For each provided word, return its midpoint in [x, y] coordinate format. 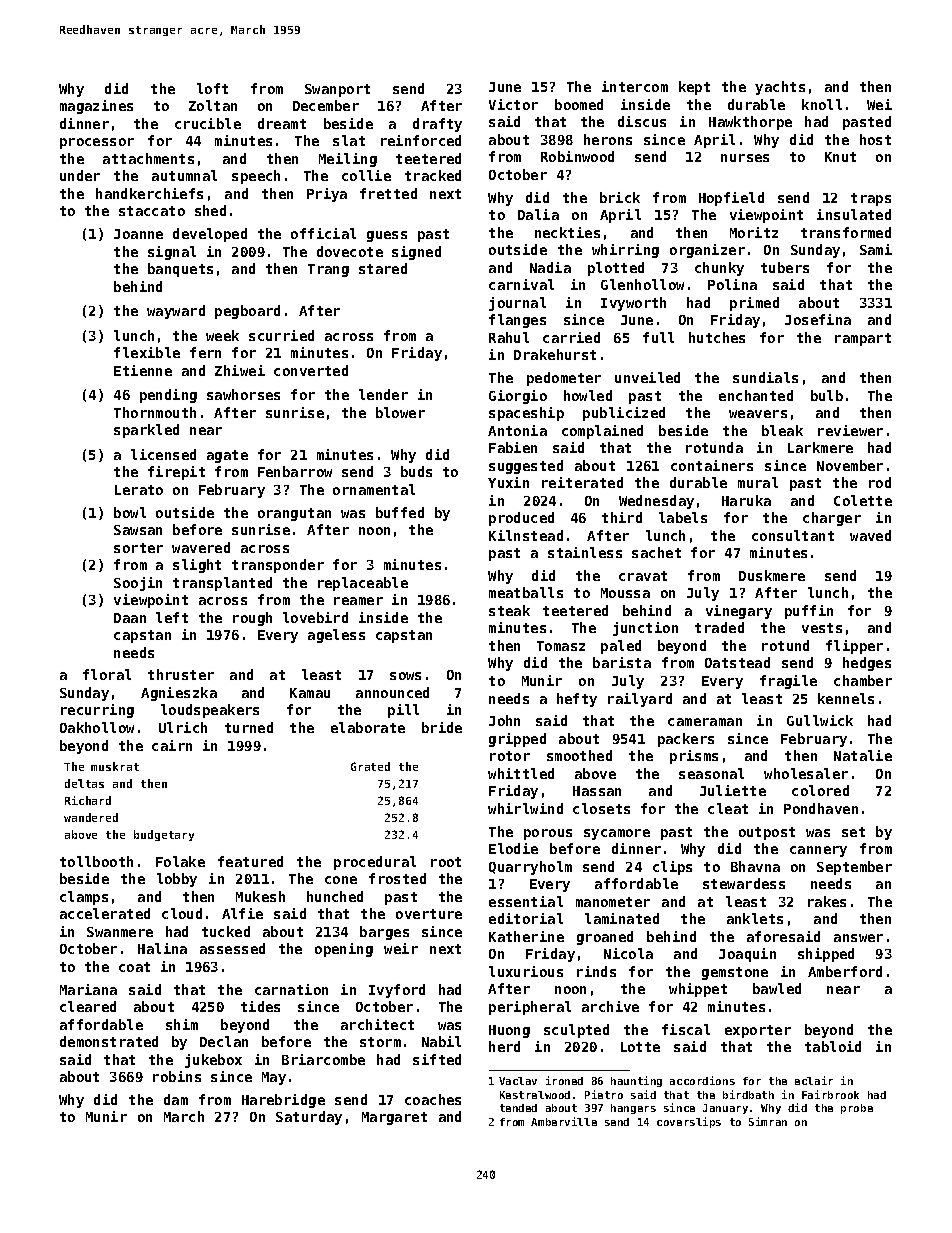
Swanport [337, 90]
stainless [585, 552]
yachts [780, 88]
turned [249, 727]
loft [212, 88]
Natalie [863, 755]
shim [182, 1024]
